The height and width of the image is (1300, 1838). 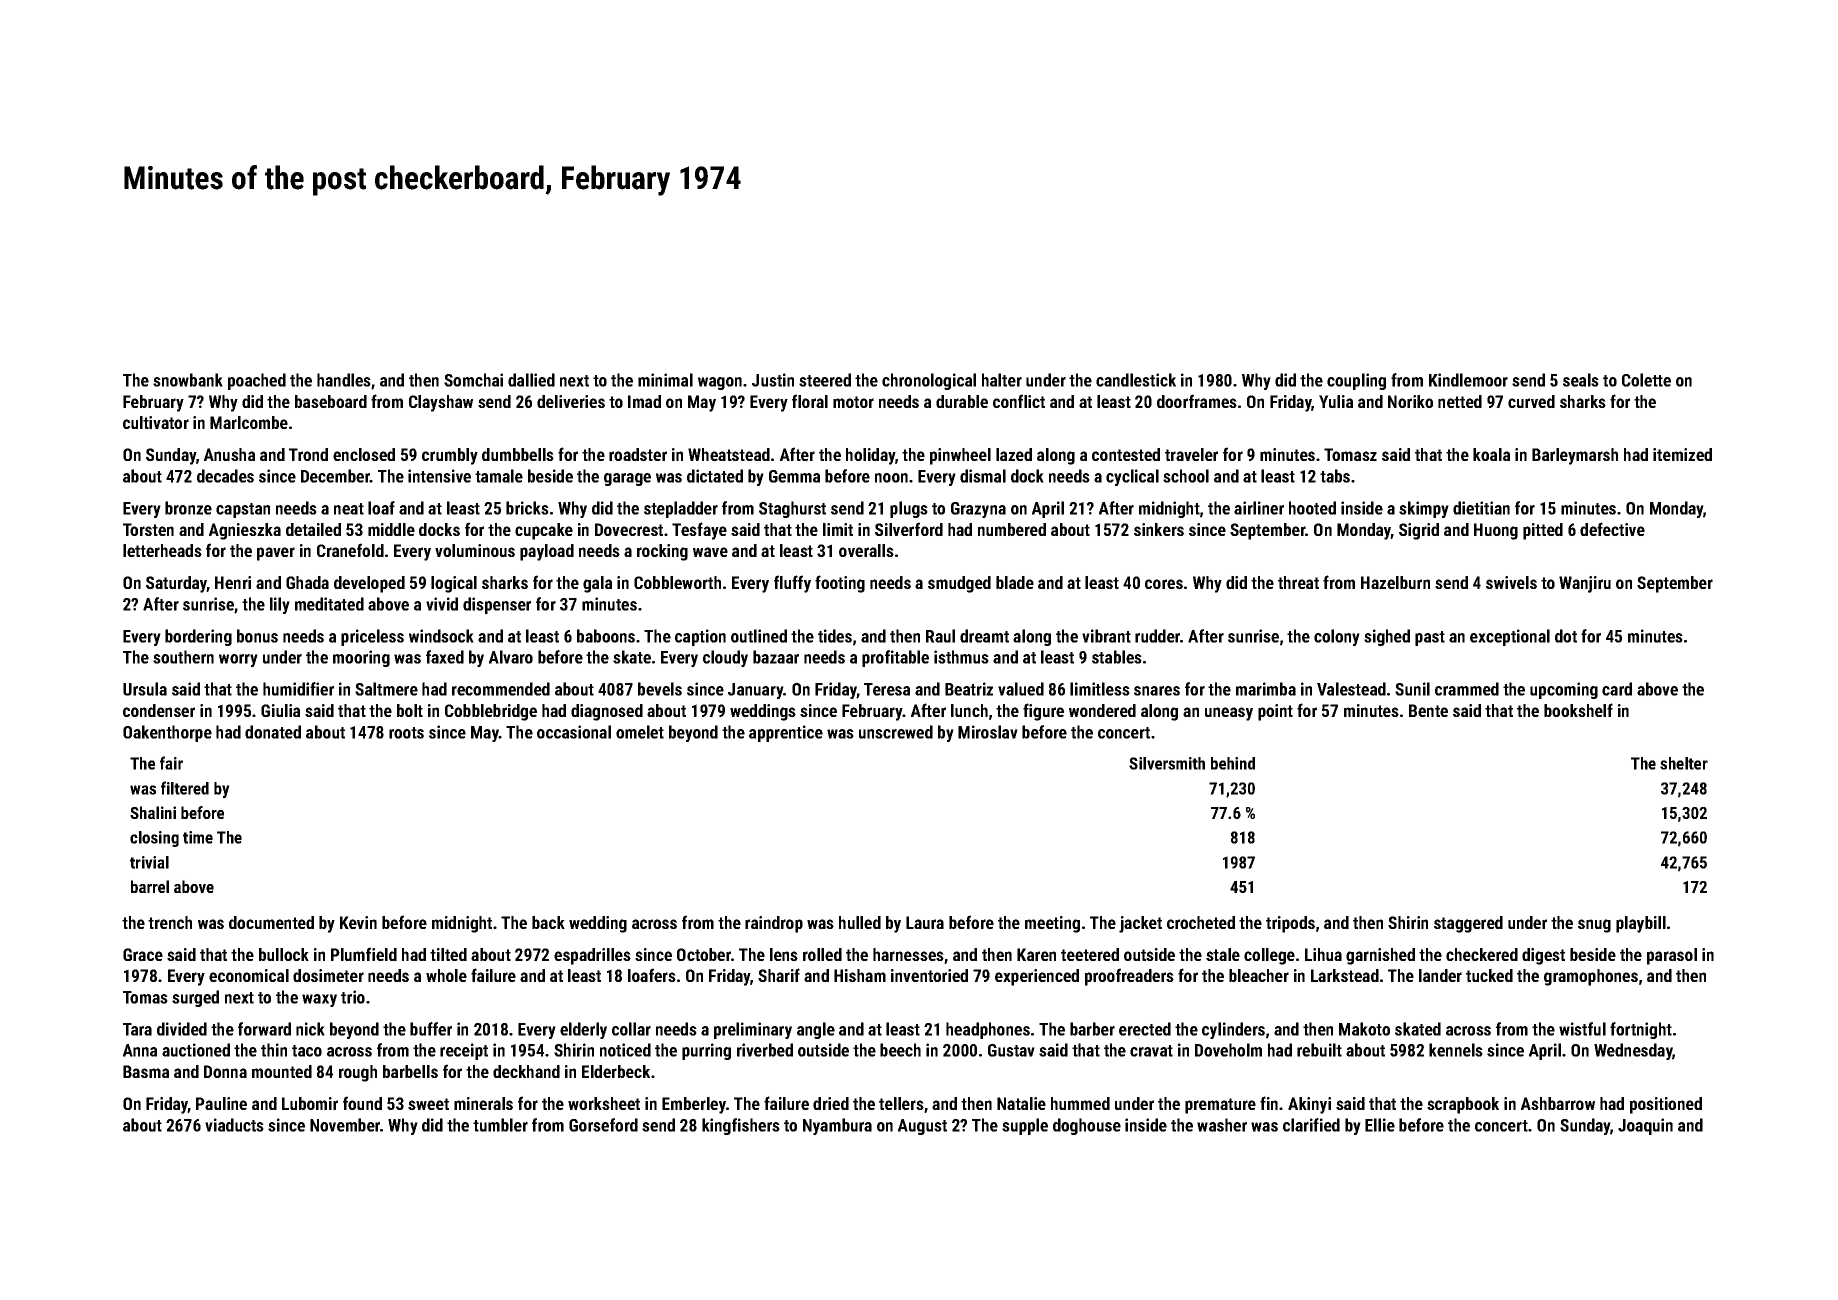 I want to click on tides, so click(x=835, y=636).
